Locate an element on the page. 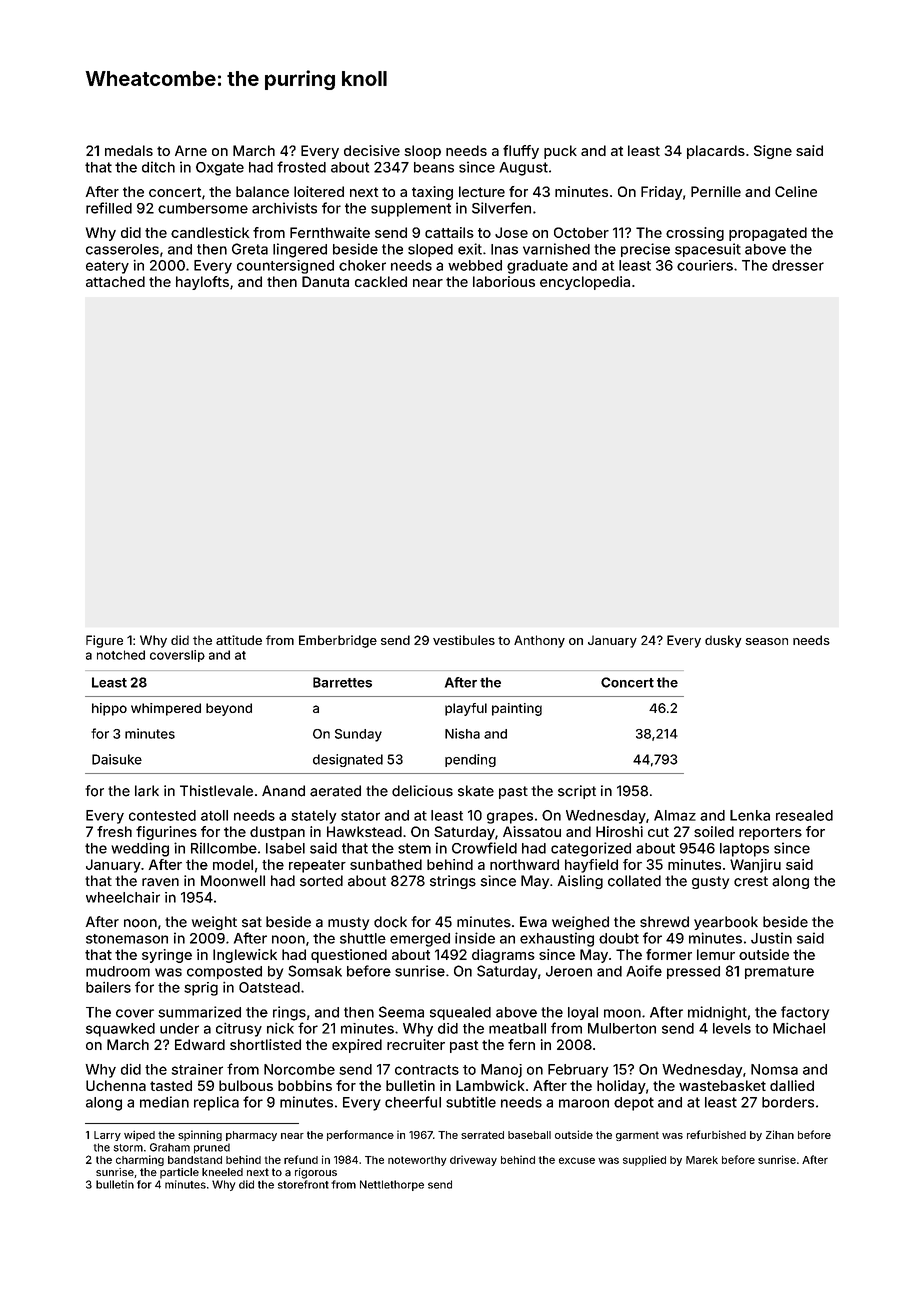 The width and height of the document is (924, 1308). playful is located at coordinates (466, 709).
